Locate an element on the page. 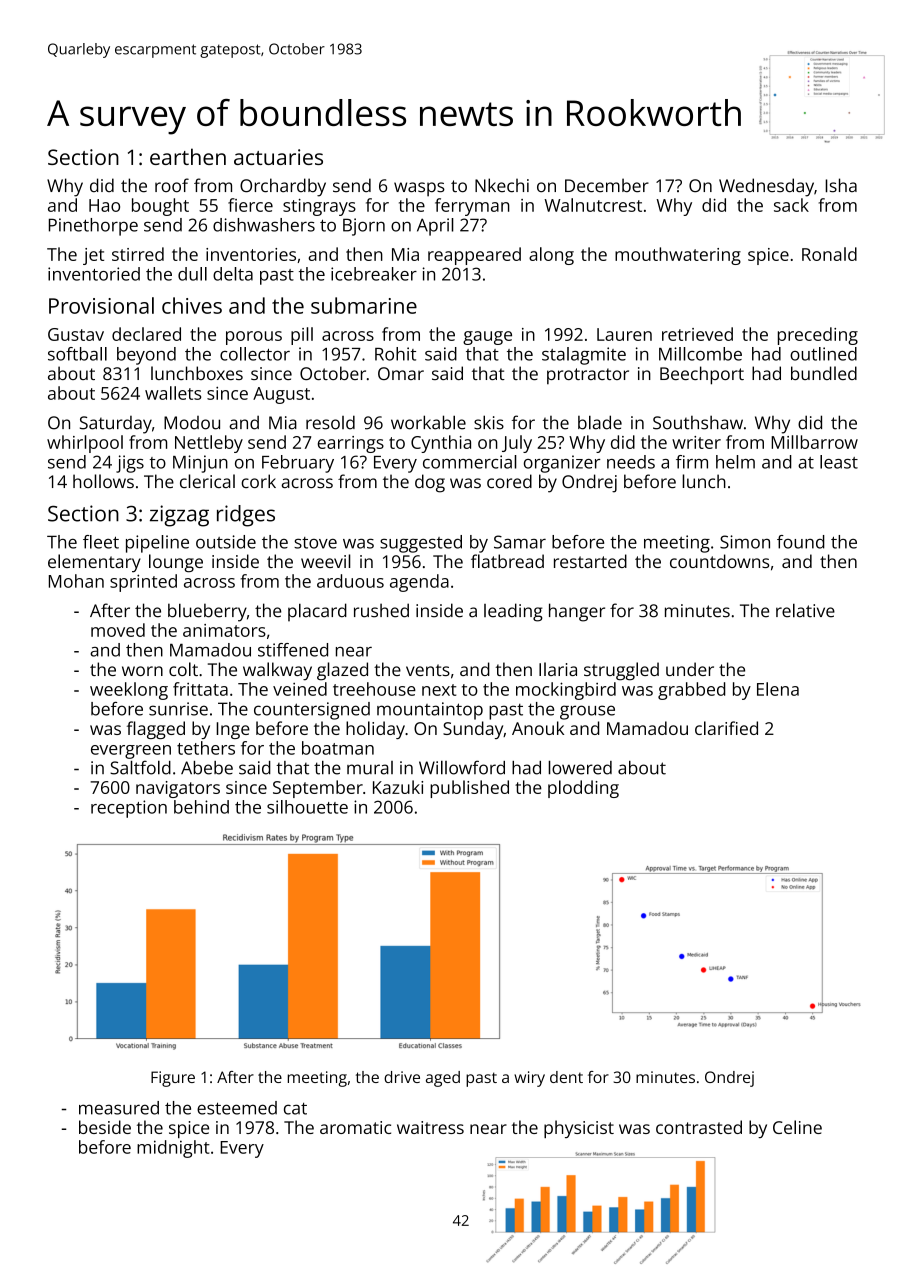  along is located at coordinates (551, 256).
